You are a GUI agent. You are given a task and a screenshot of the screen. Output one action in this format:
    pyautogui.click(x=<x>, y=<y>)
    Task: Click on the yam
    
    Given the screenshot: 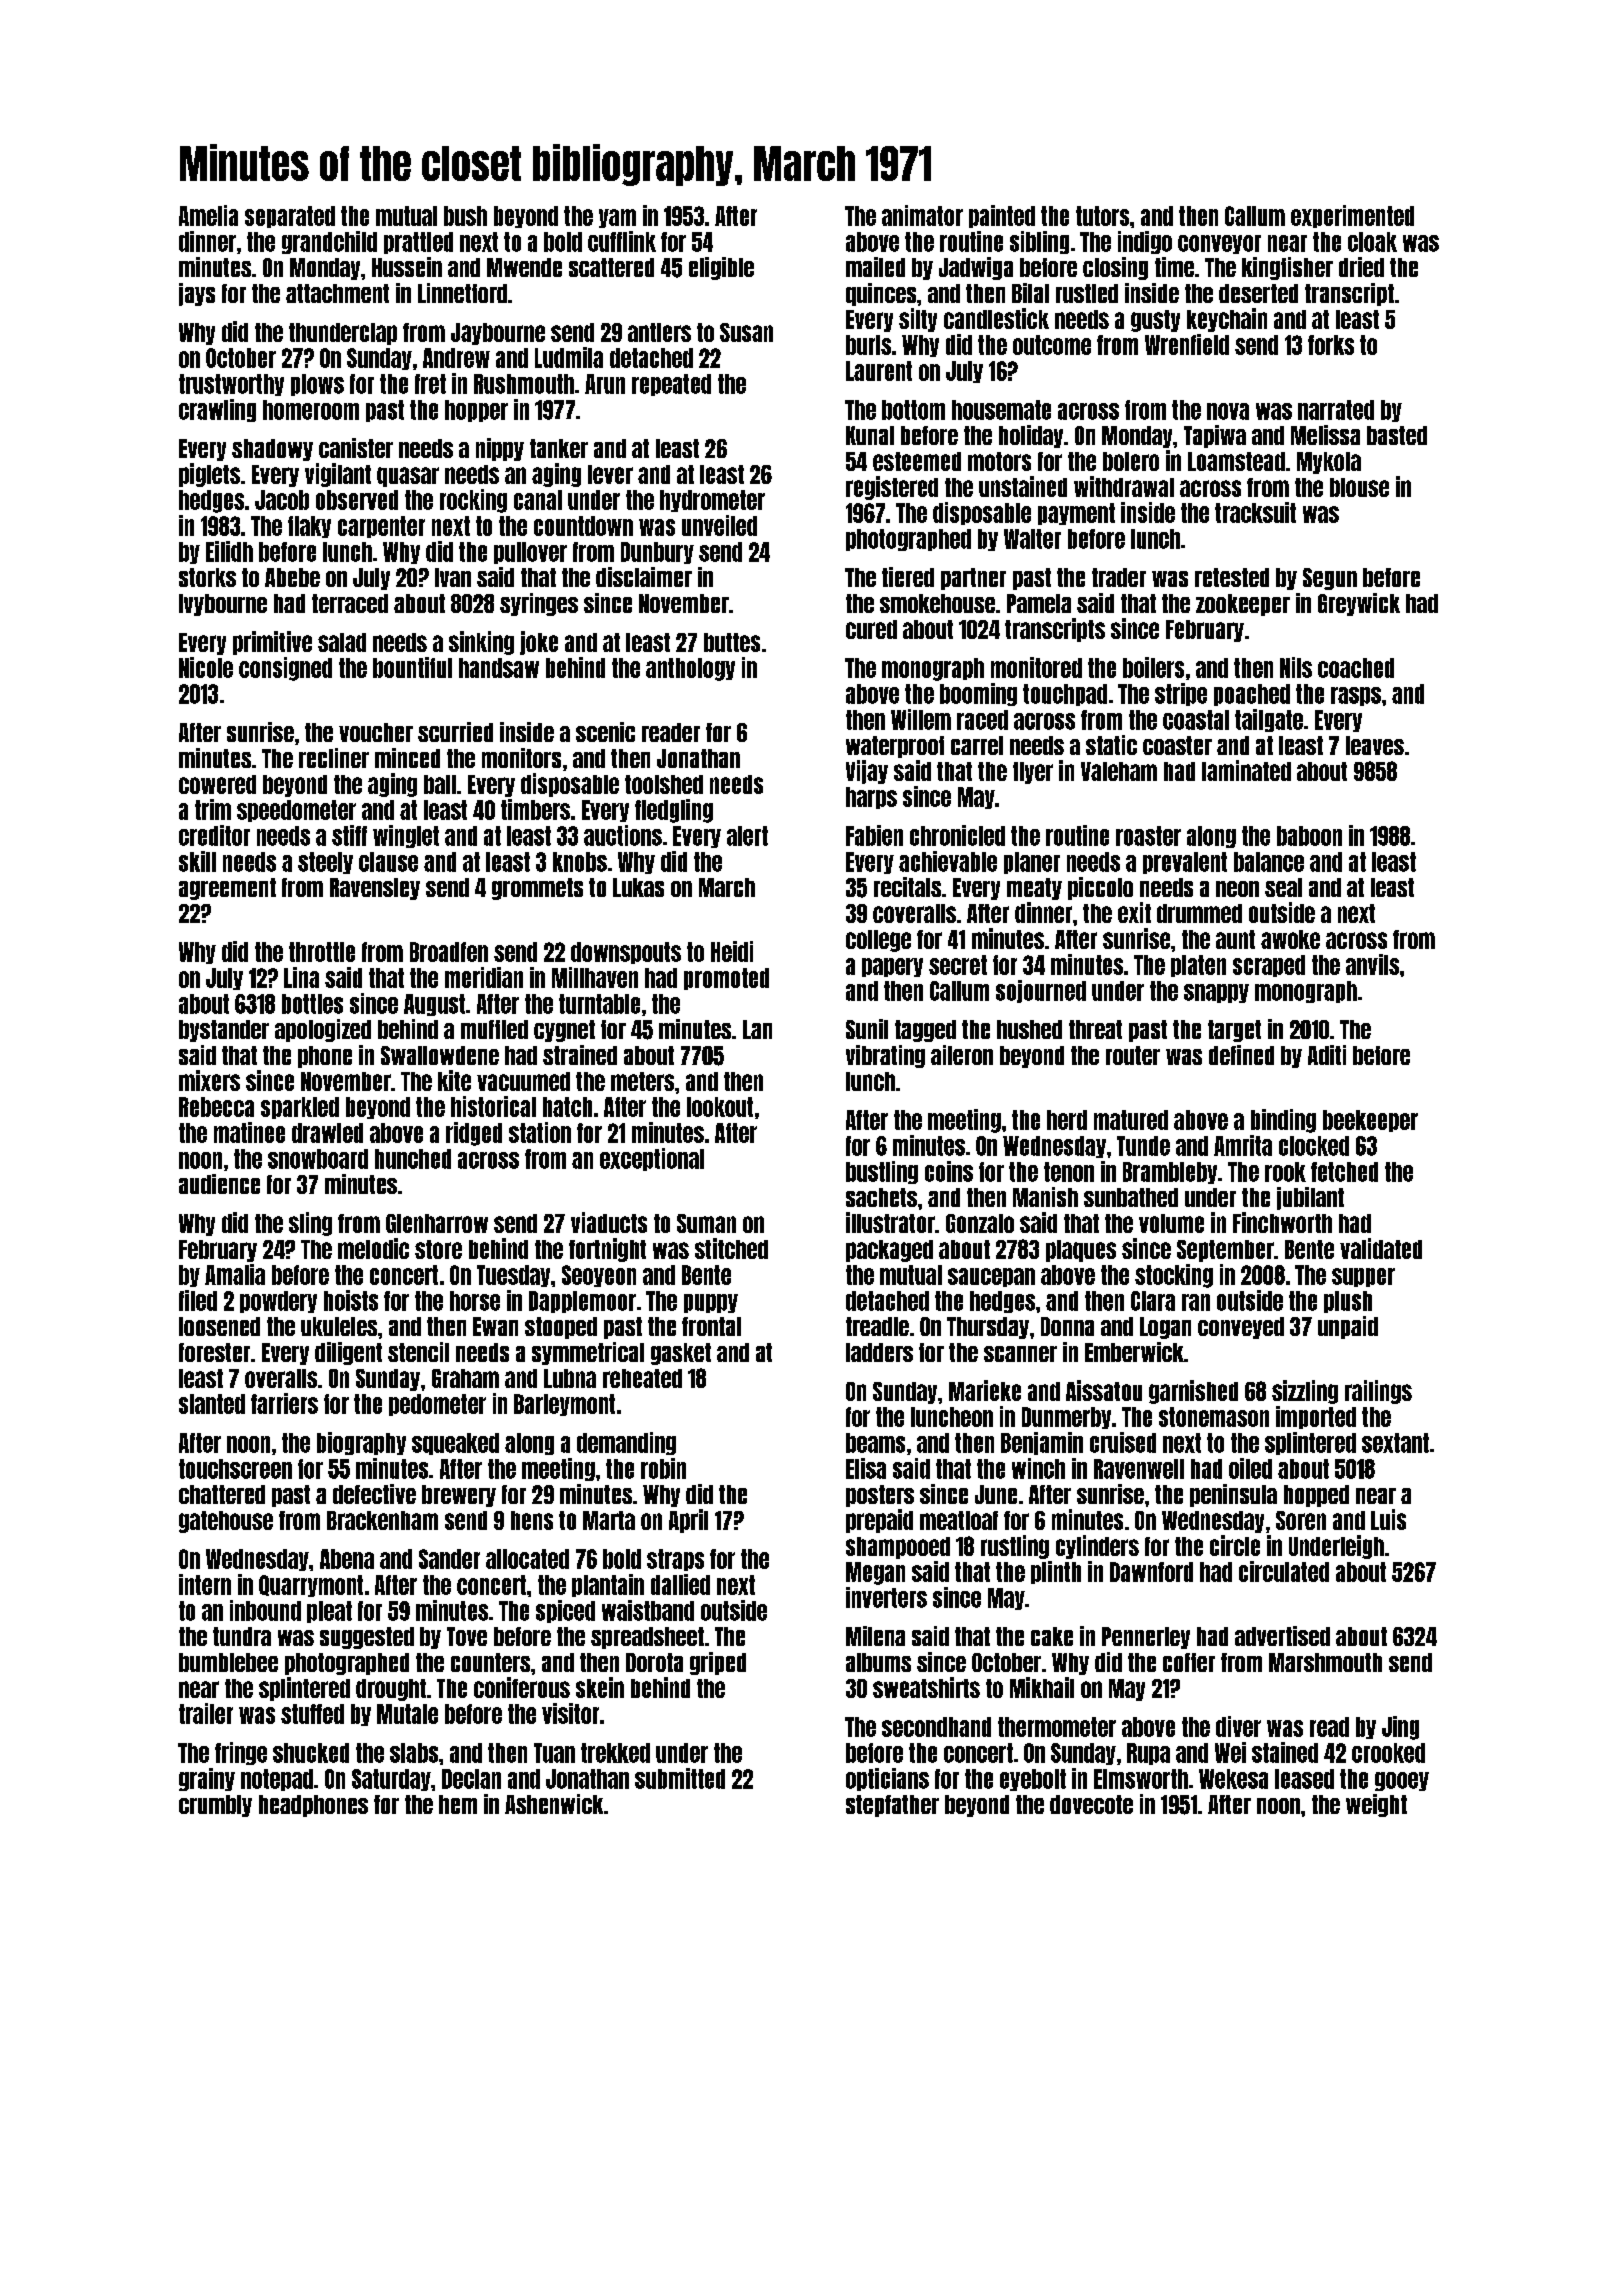 What is the action you would take?
    pyautogui.click(x=617, y=218)
